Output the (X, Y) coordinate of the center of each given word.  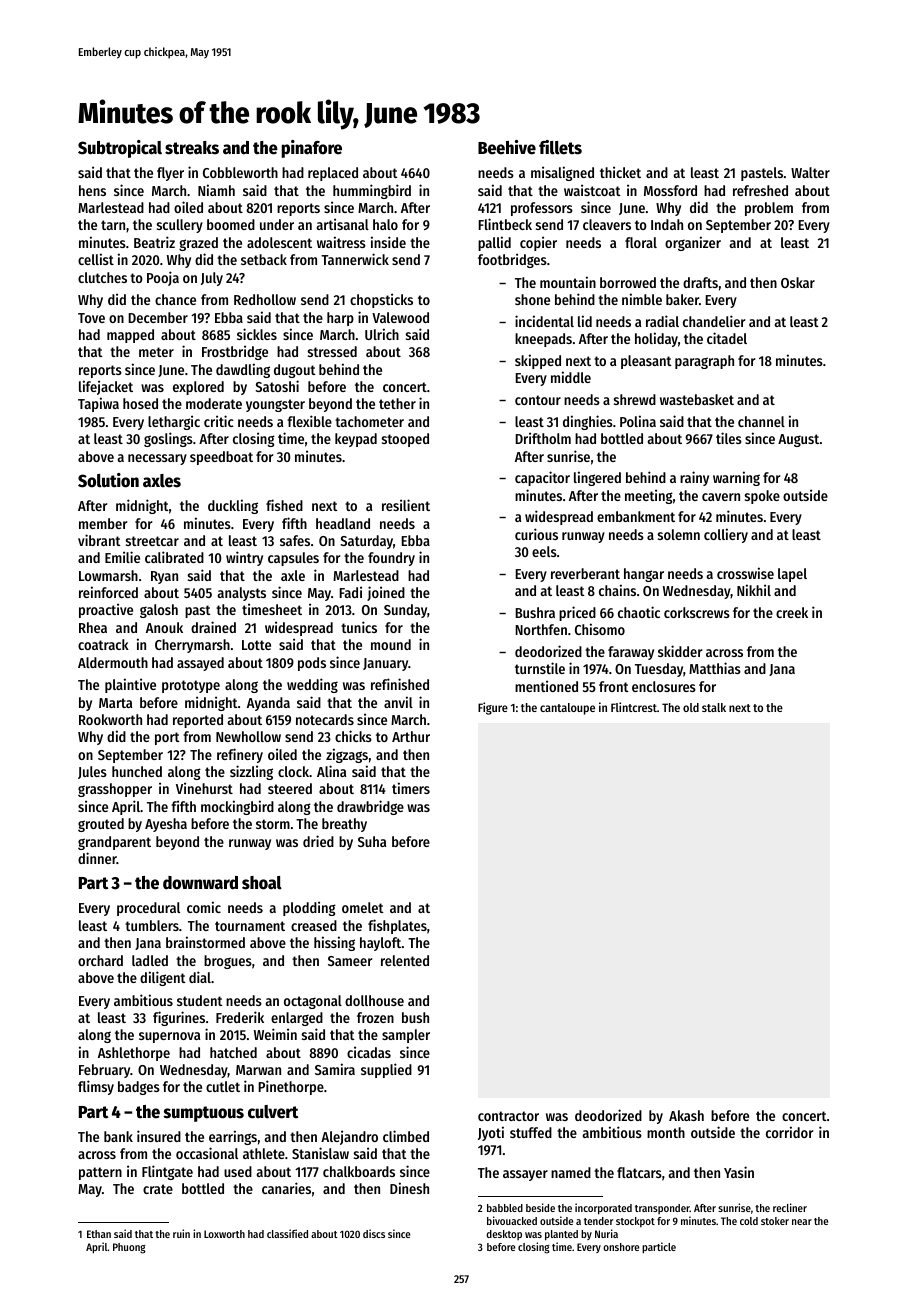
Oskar (798, 282)
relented (405, 960)
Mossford (670, 190)
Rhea (93, 627)
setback (264, 259)
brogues (228, 962)
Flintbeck (505, 224)
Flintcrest (634, 707)
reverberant (585, 573)
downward (200, 883)
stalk (714, 707)
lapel (792, 575)
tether (397, 403)
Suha (372, 841)
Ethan (99, 1234)
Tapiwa (98, 404)
